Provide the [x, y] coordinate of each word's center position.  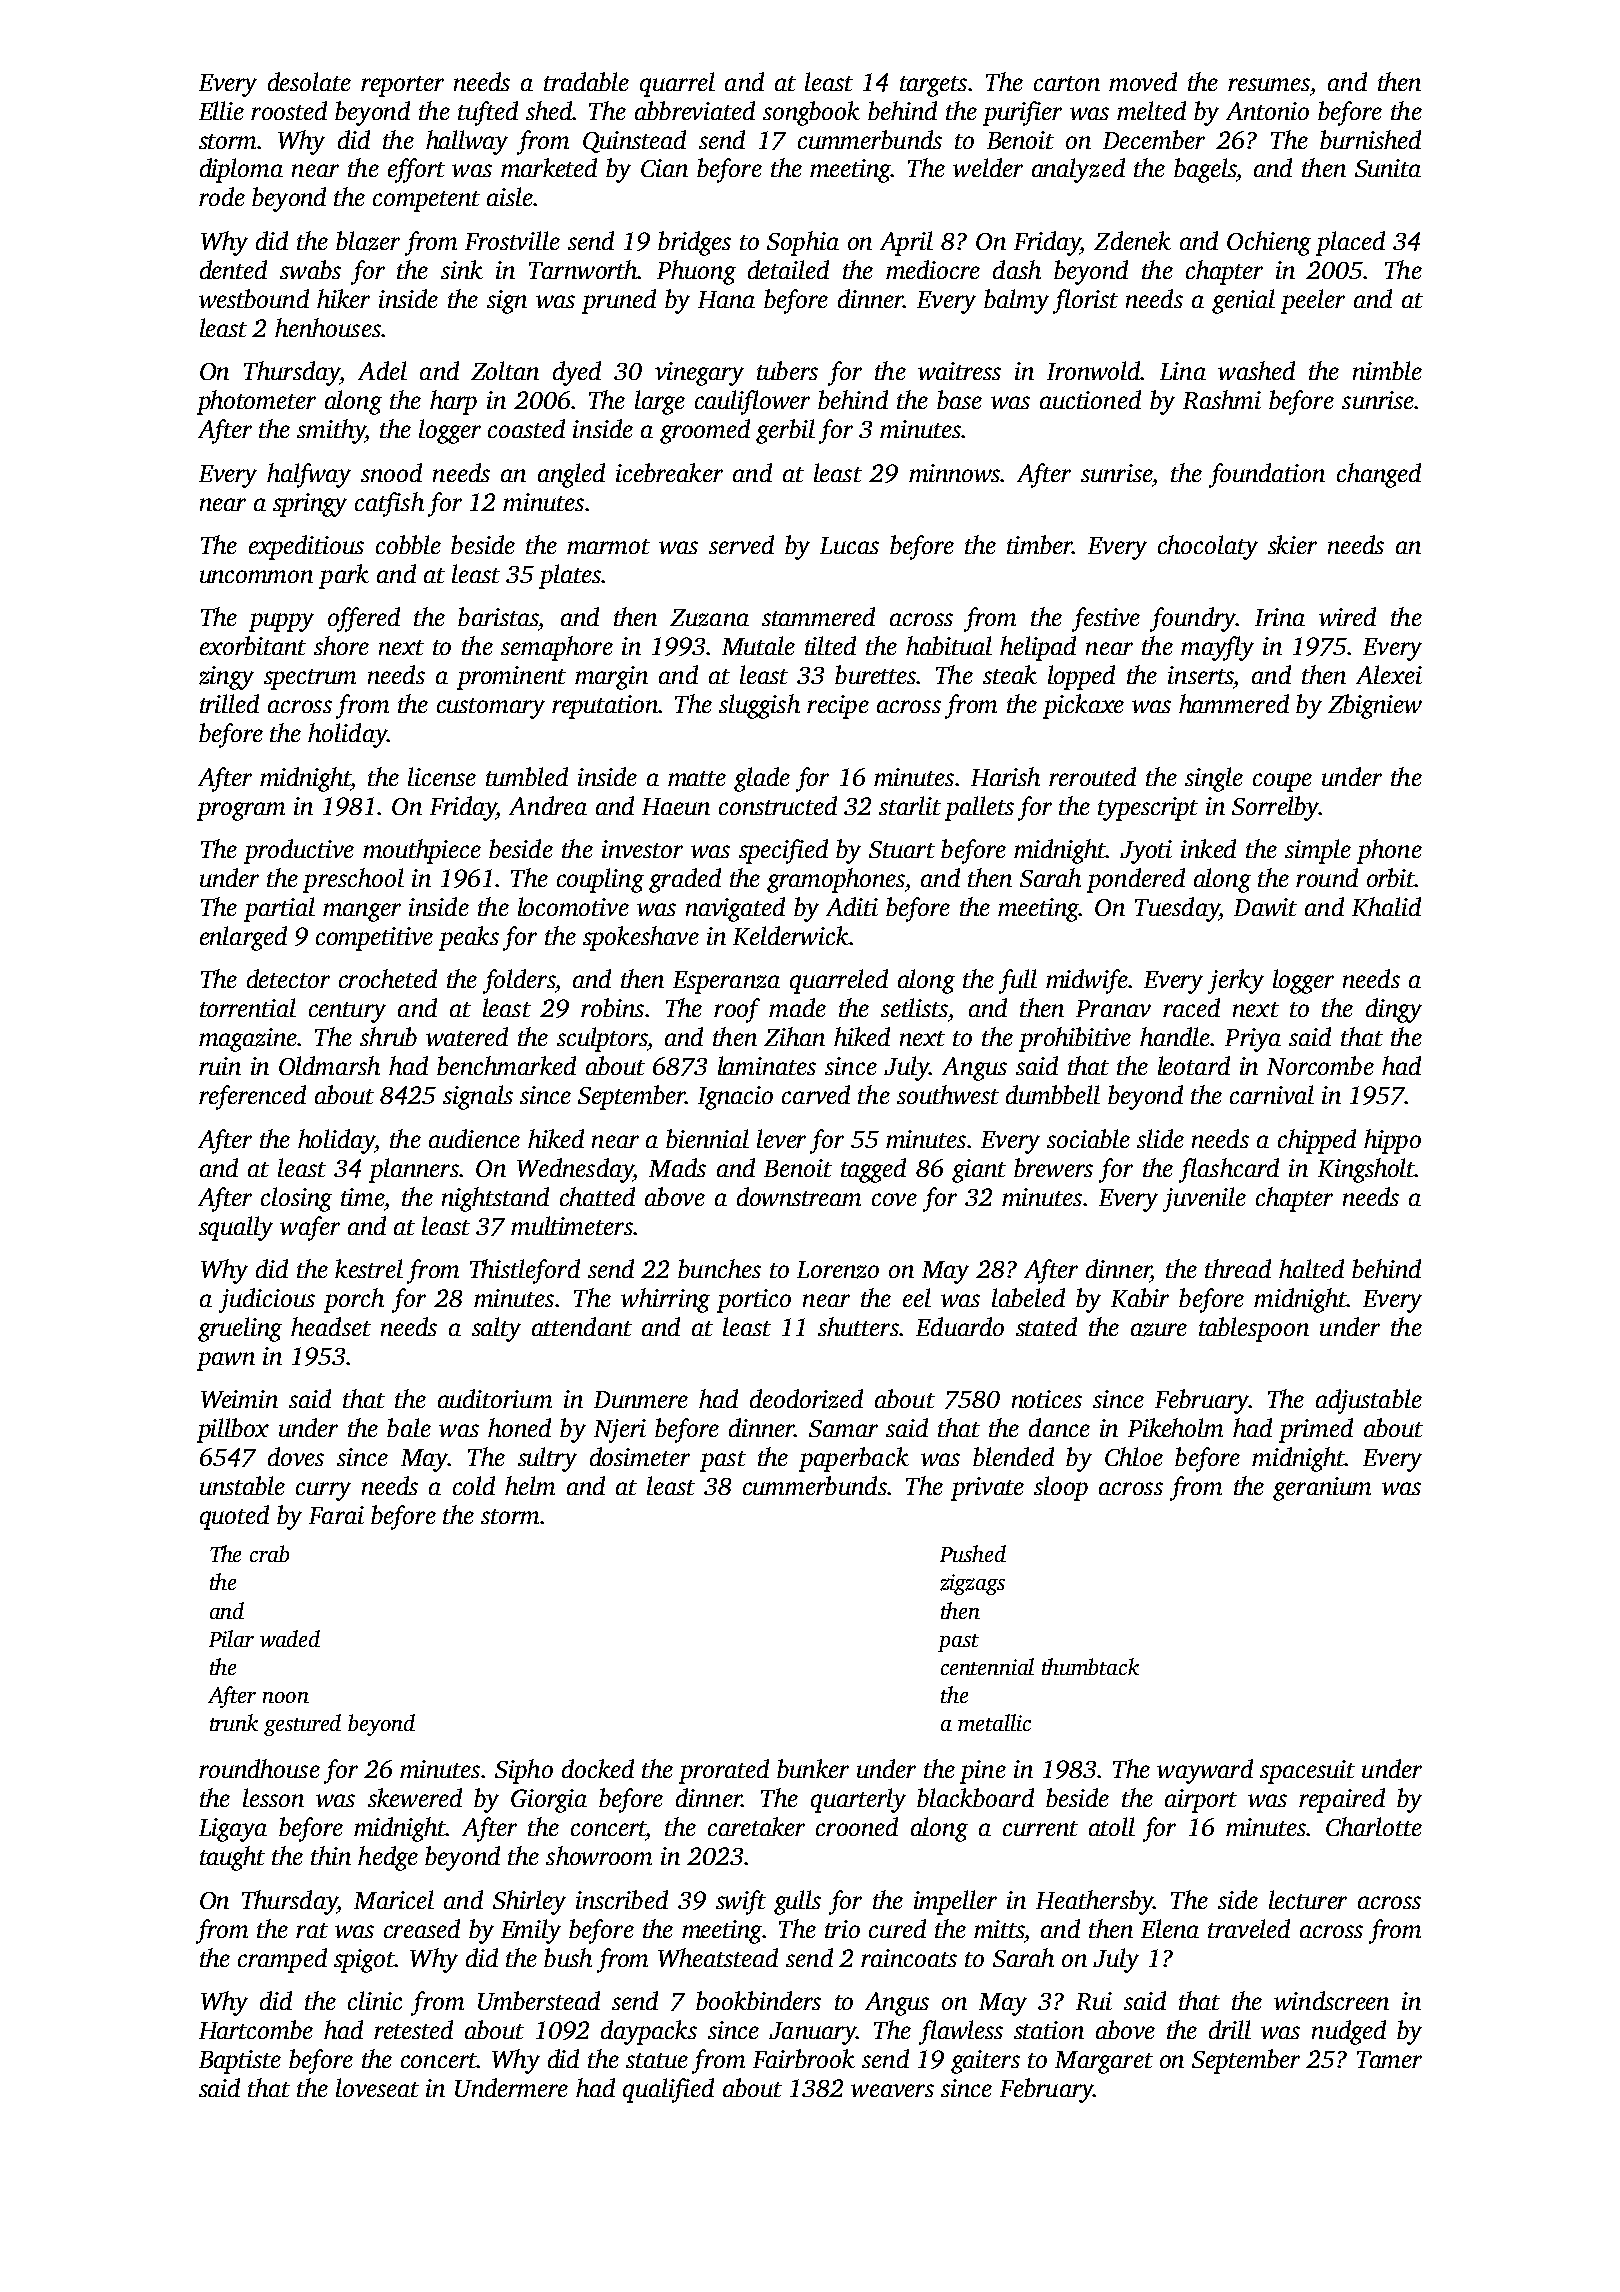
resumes [1269, 84]
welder [988, 167]
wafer [310, 1228]
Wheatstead [718, 1957]
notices [1047, 1399]
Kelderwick [791, 935]
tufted [488, 113]
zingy [226, 678]
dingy [1394, 1010]
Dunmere [641, 1399]
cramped [282, 1960]
